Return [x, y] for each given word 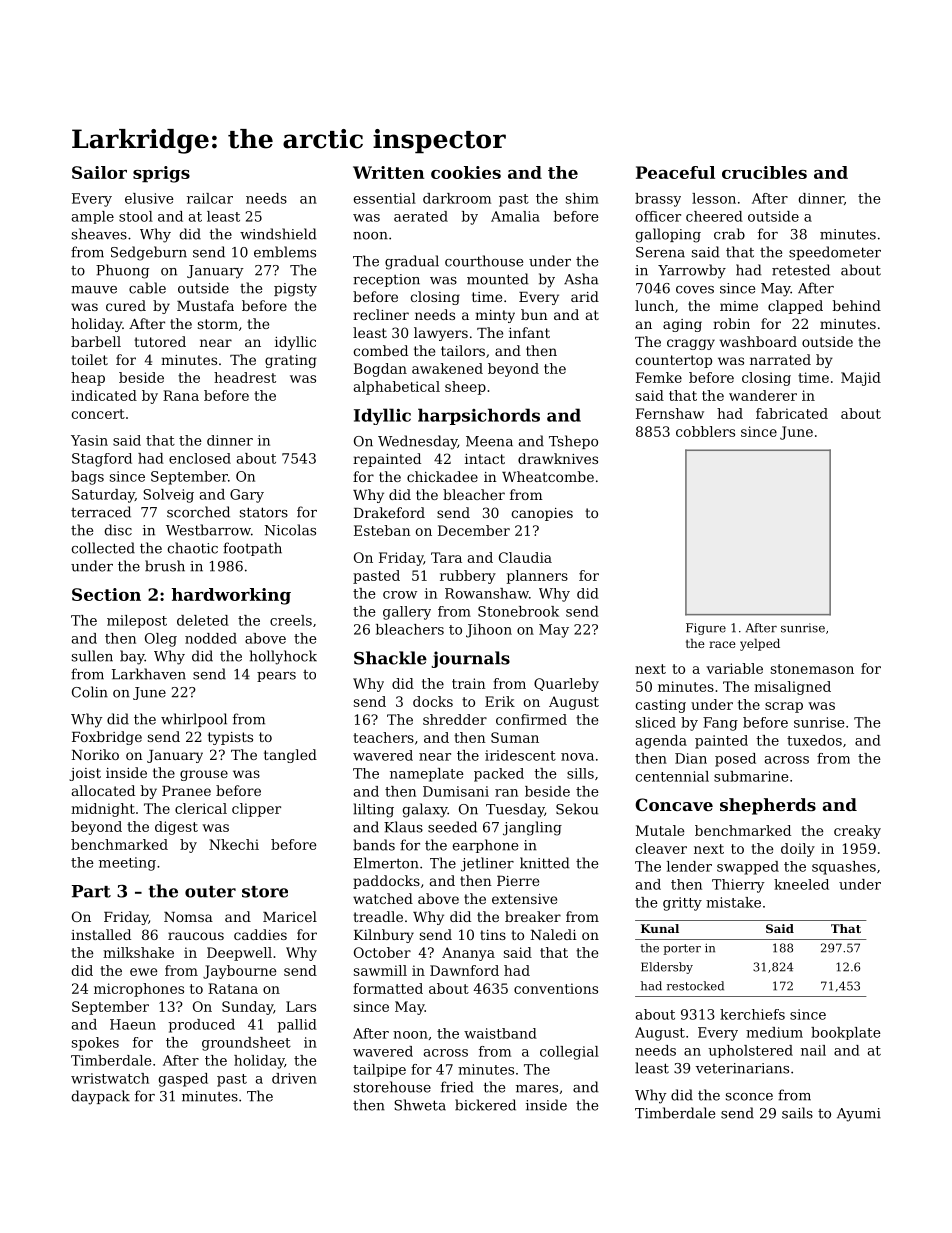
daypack [100, 1097]
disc [118, 530]
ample [93, 217]
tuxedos [814, 740]
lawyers [441, 334]
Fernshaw [670, 413]
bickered [485, 1105]
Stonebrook [518, 611]
